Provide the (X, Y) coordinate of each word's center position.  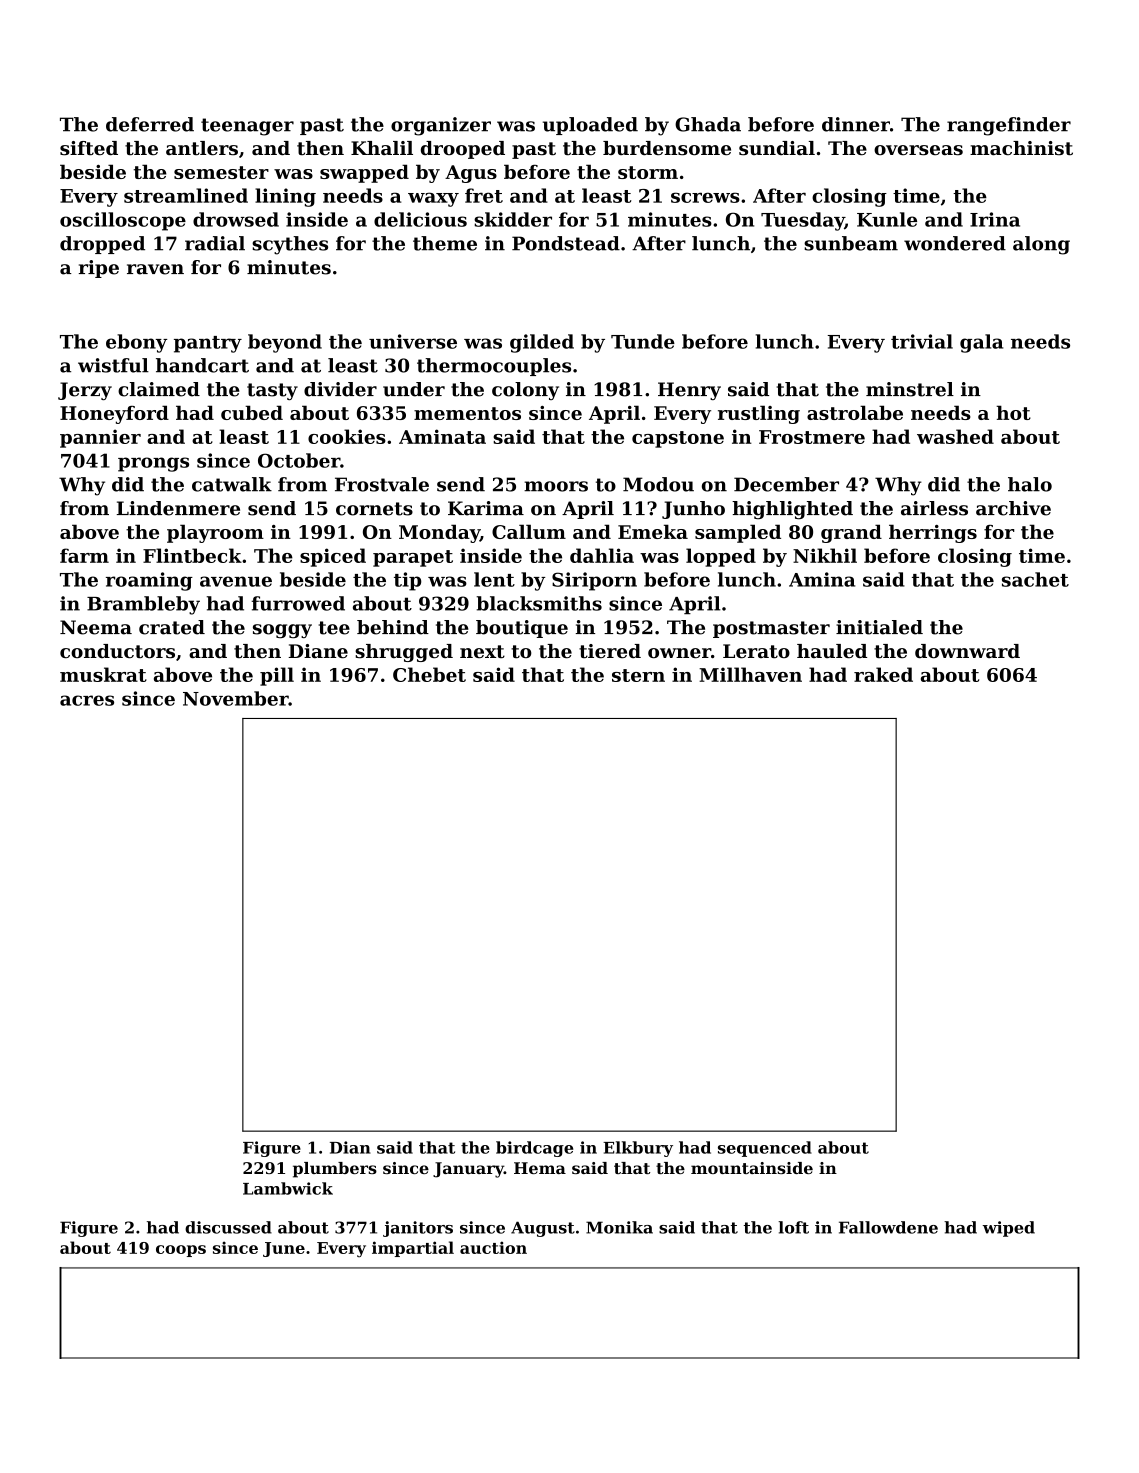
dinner (856, 124)
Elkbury (638, 1149)
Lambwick (288, 1188)
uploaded (590, 126)
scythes (290, 245)
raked (883, 674)
